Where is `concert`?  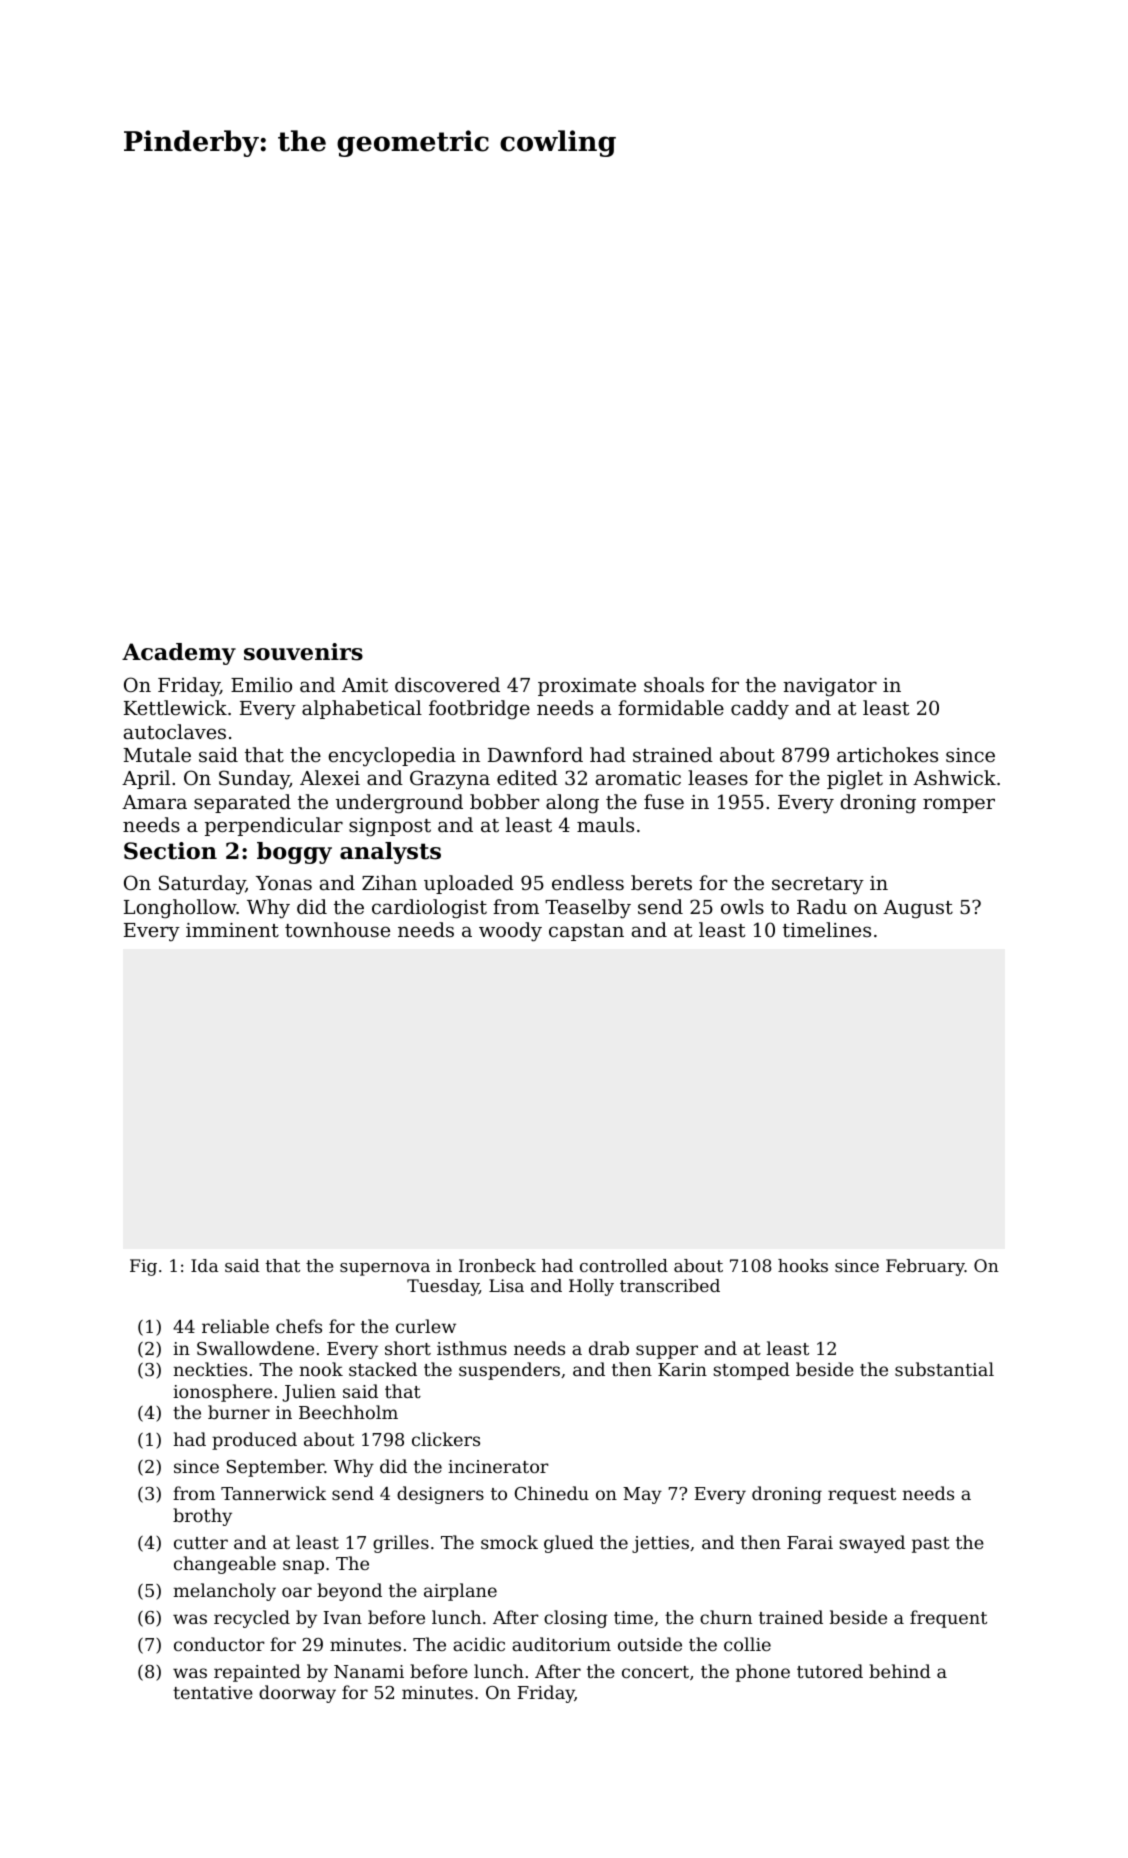 concert is located at coordinates (655, 1672).
